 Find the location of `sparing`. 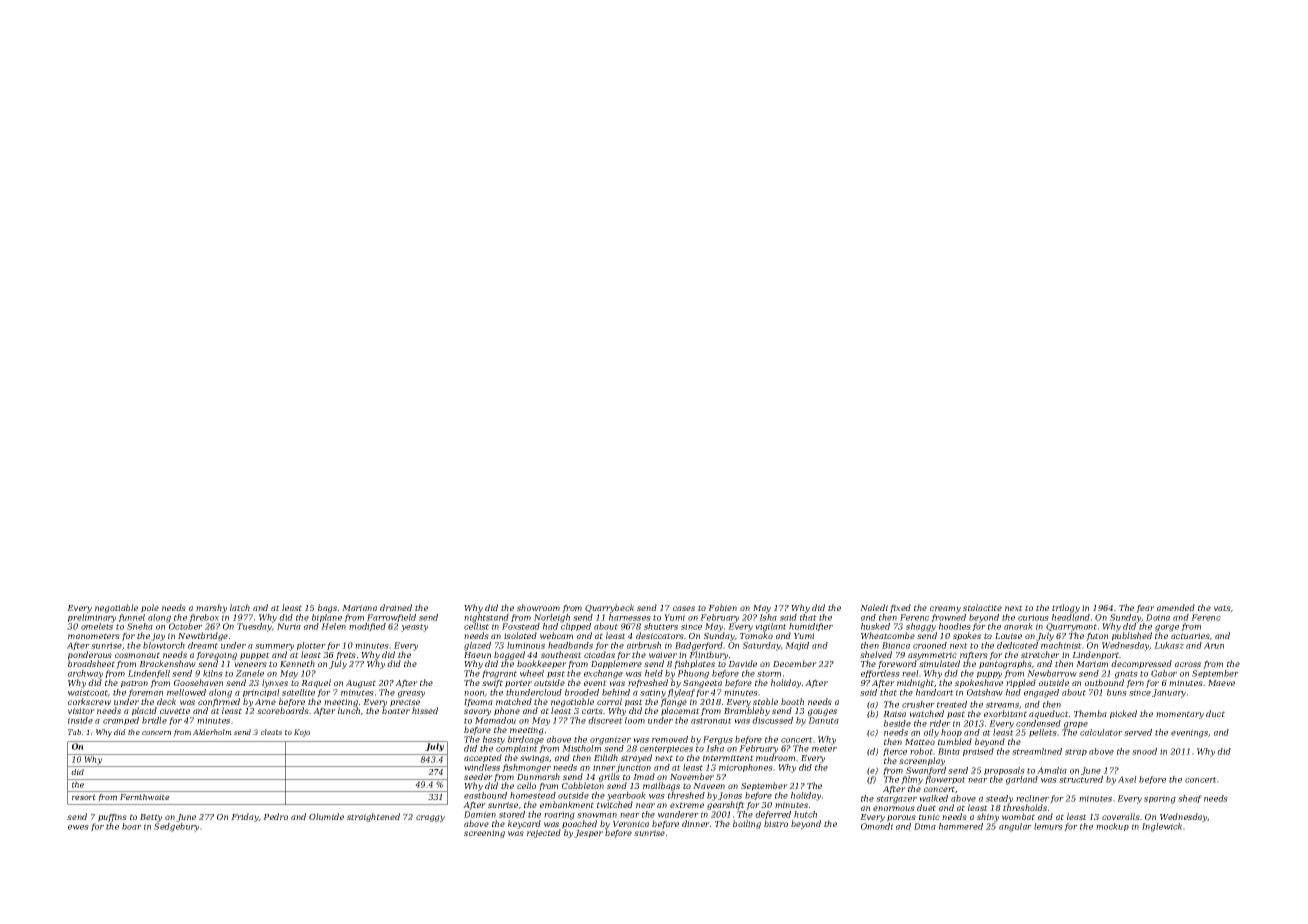

sparing is located at coordinates (1160, 799).
